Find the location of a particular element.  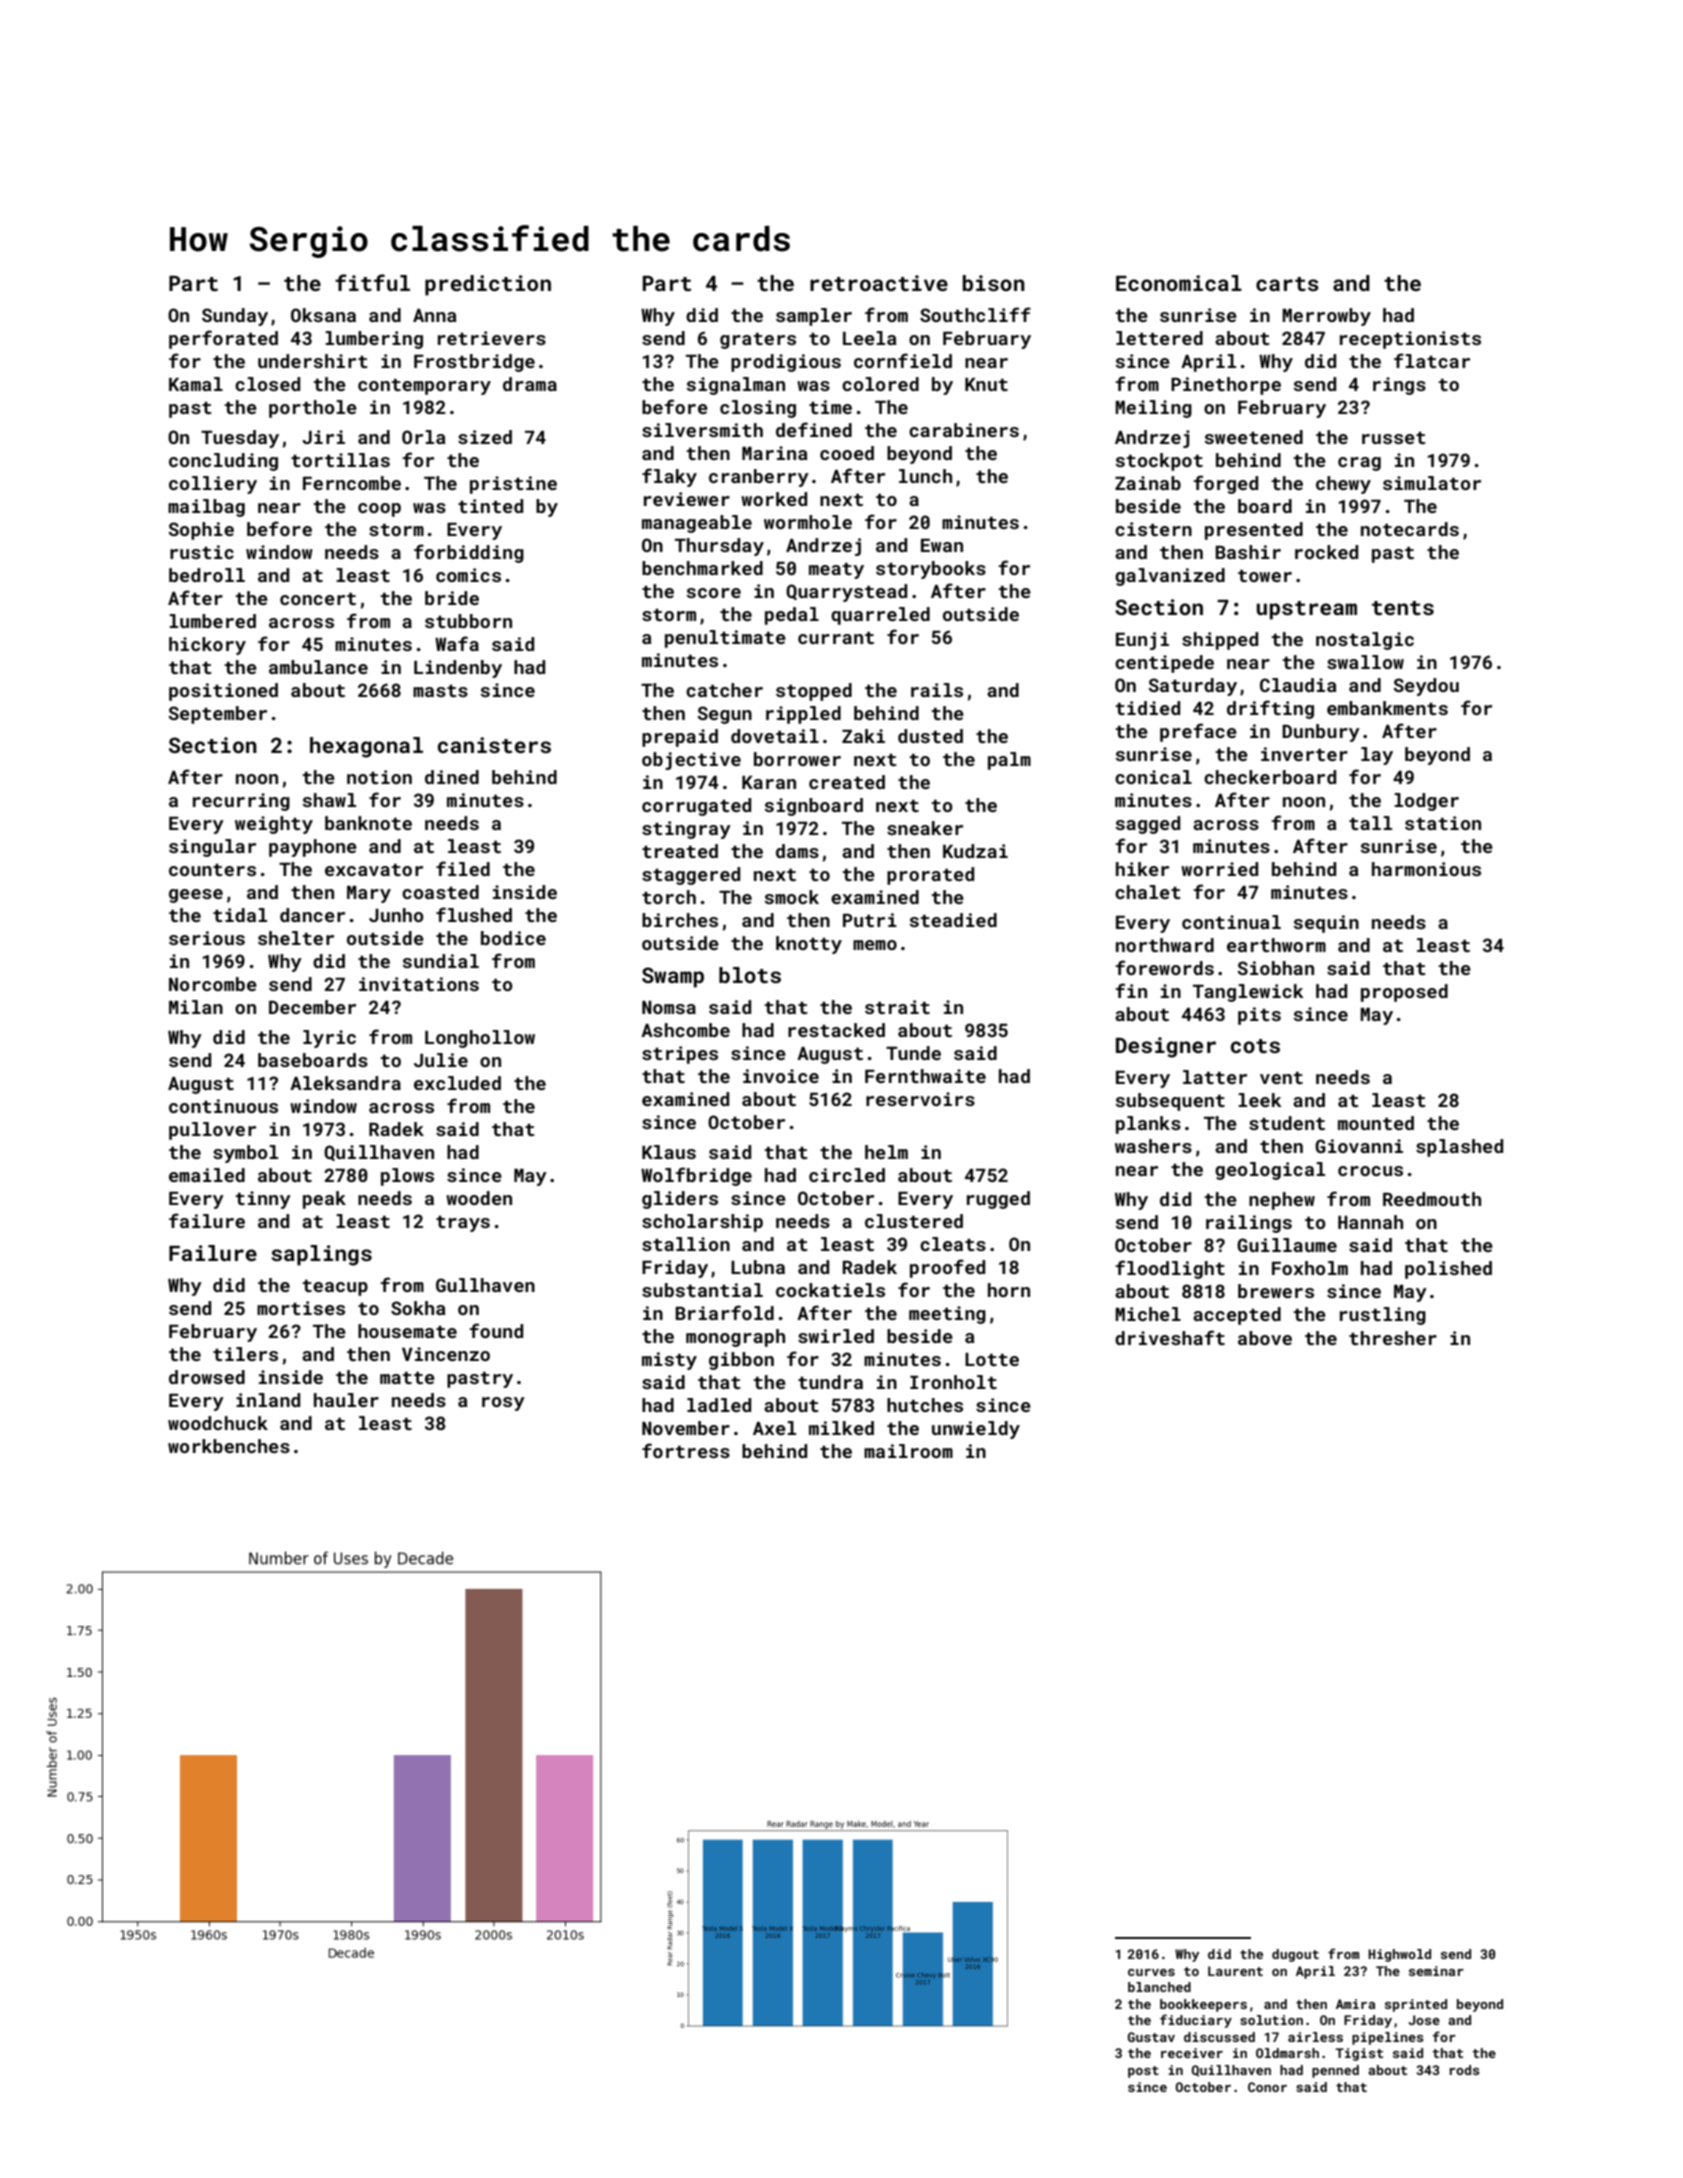

prediction is located at coordinates (488, 285).
